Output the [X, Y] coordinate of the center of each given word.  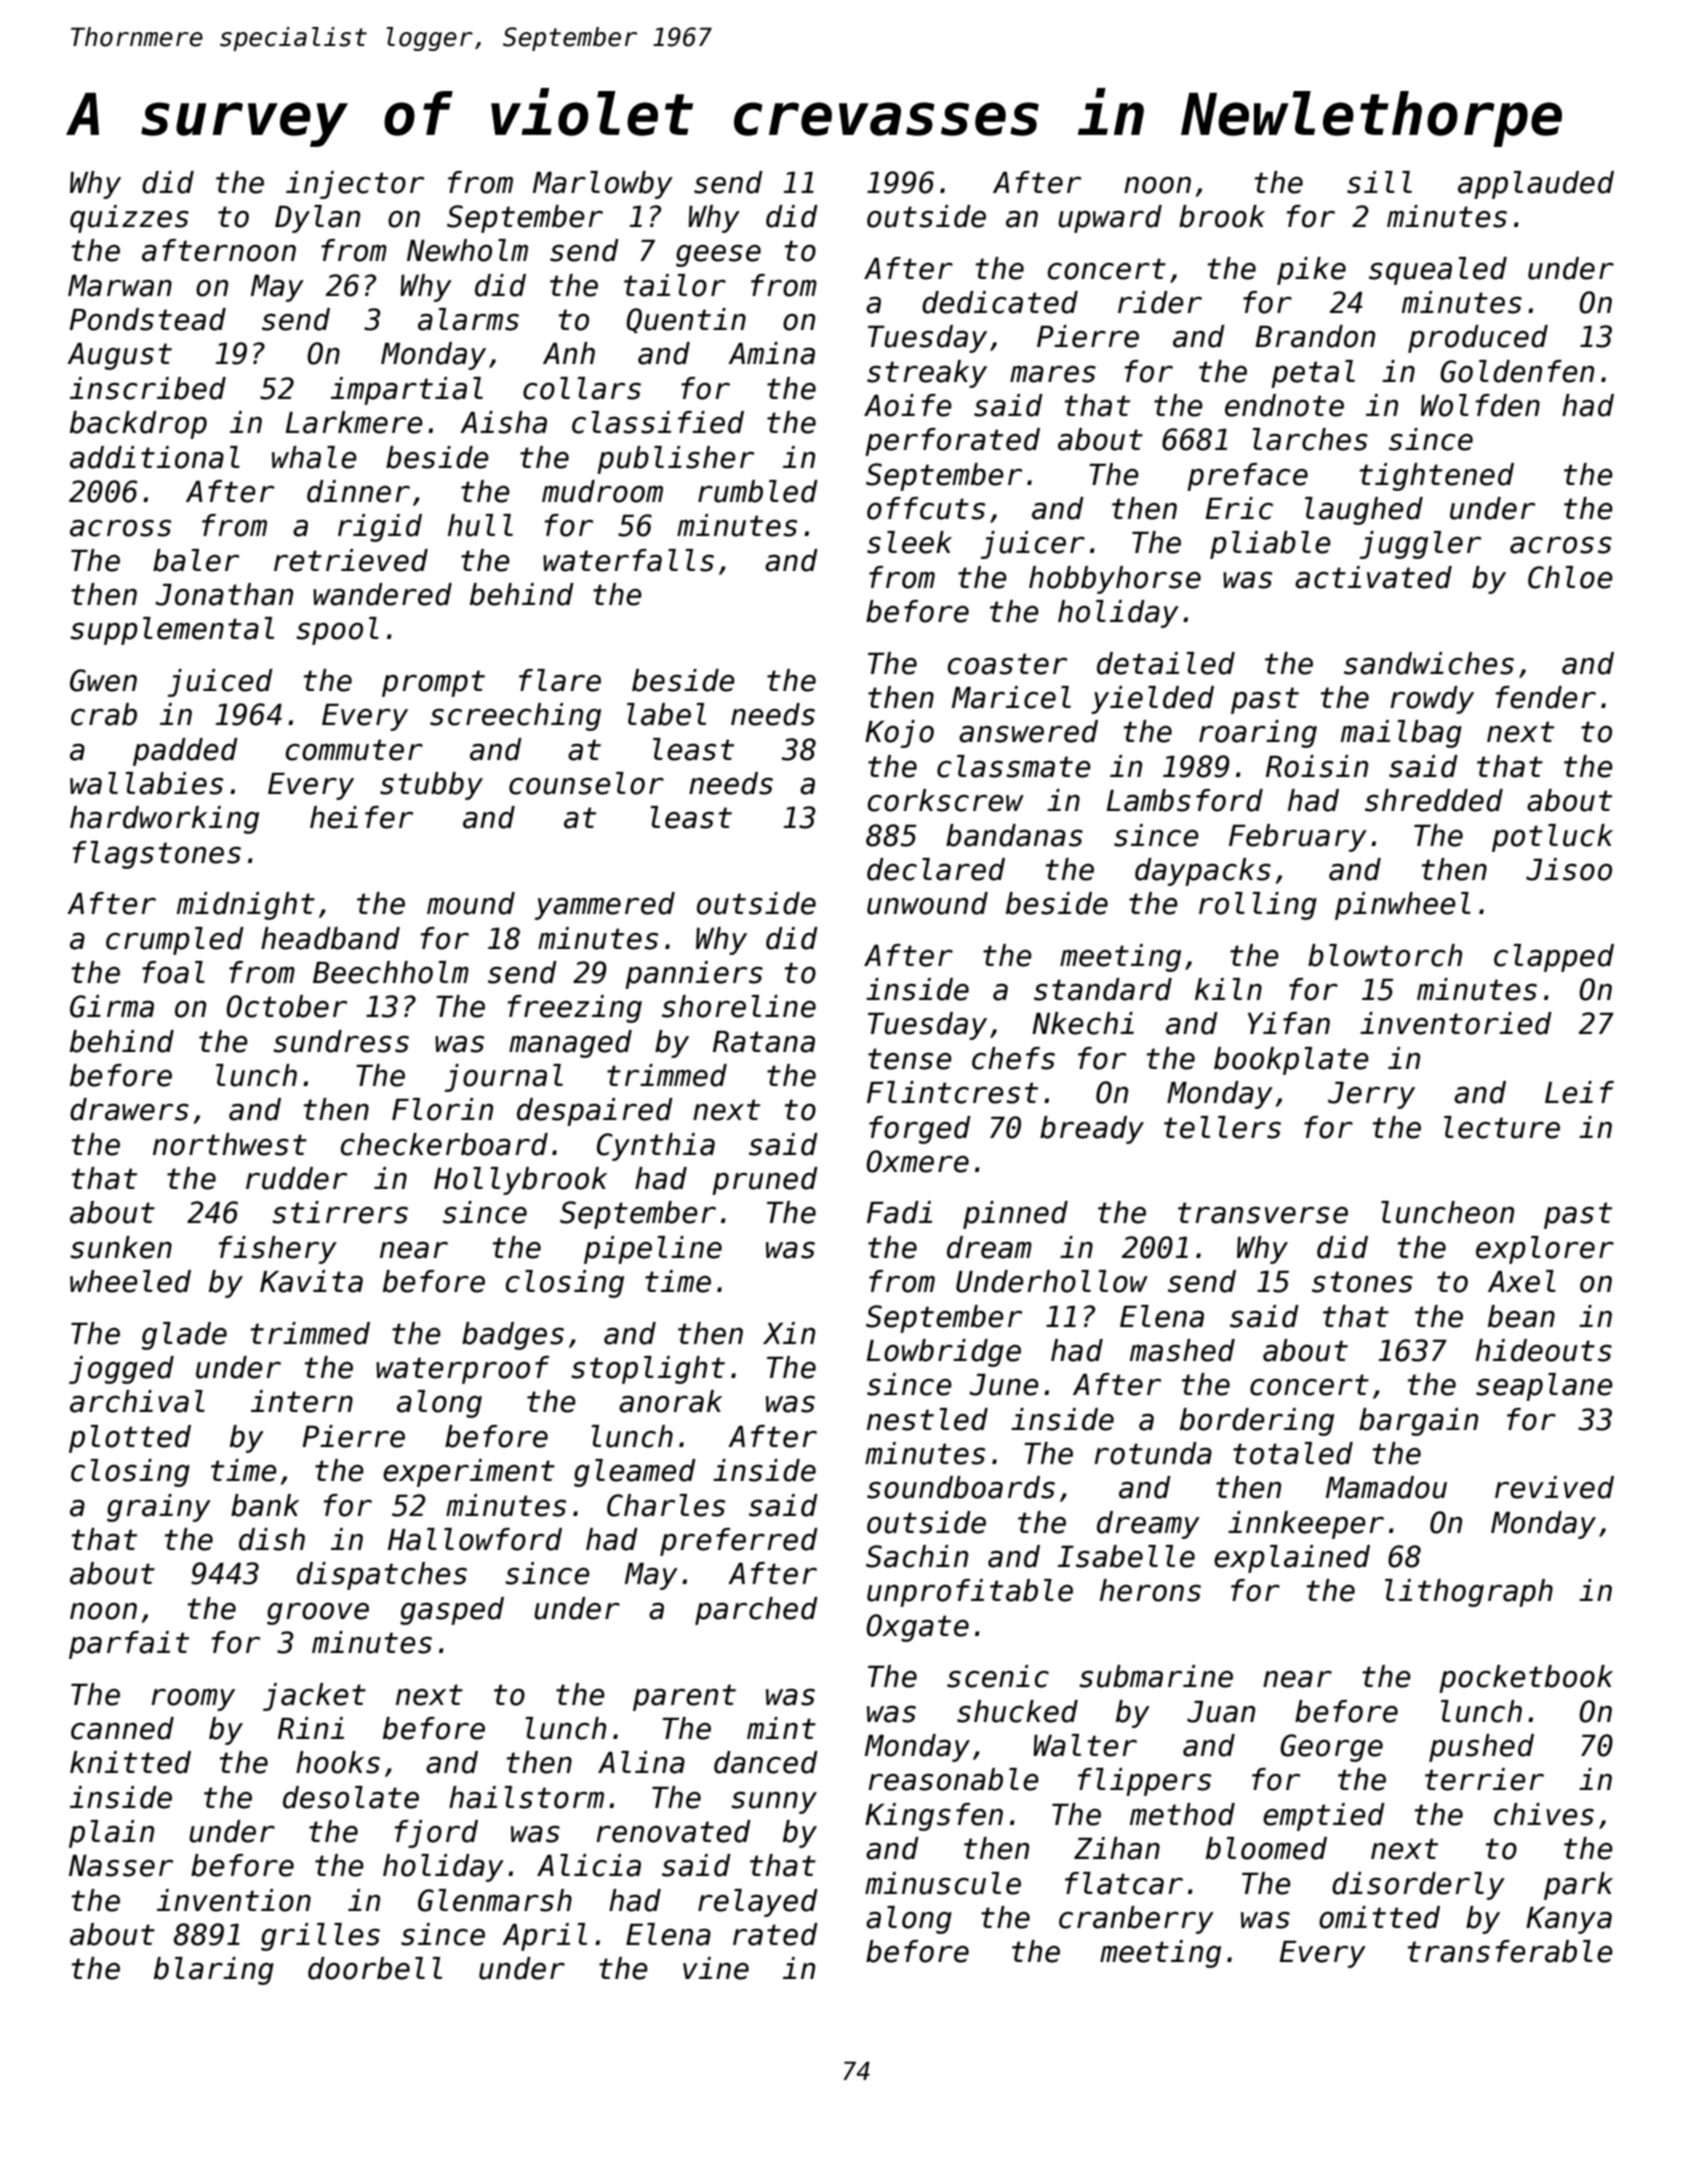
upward [1110, 219]
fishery [278, 1250]
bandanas [1014, 835]
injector [355, 185]
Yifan [1289, 1023]
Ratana [764, 1042]
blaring [214, 1971]
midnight [246, 906]
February [1298, 838]
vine [716, 1968]
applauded [1536, 185]
